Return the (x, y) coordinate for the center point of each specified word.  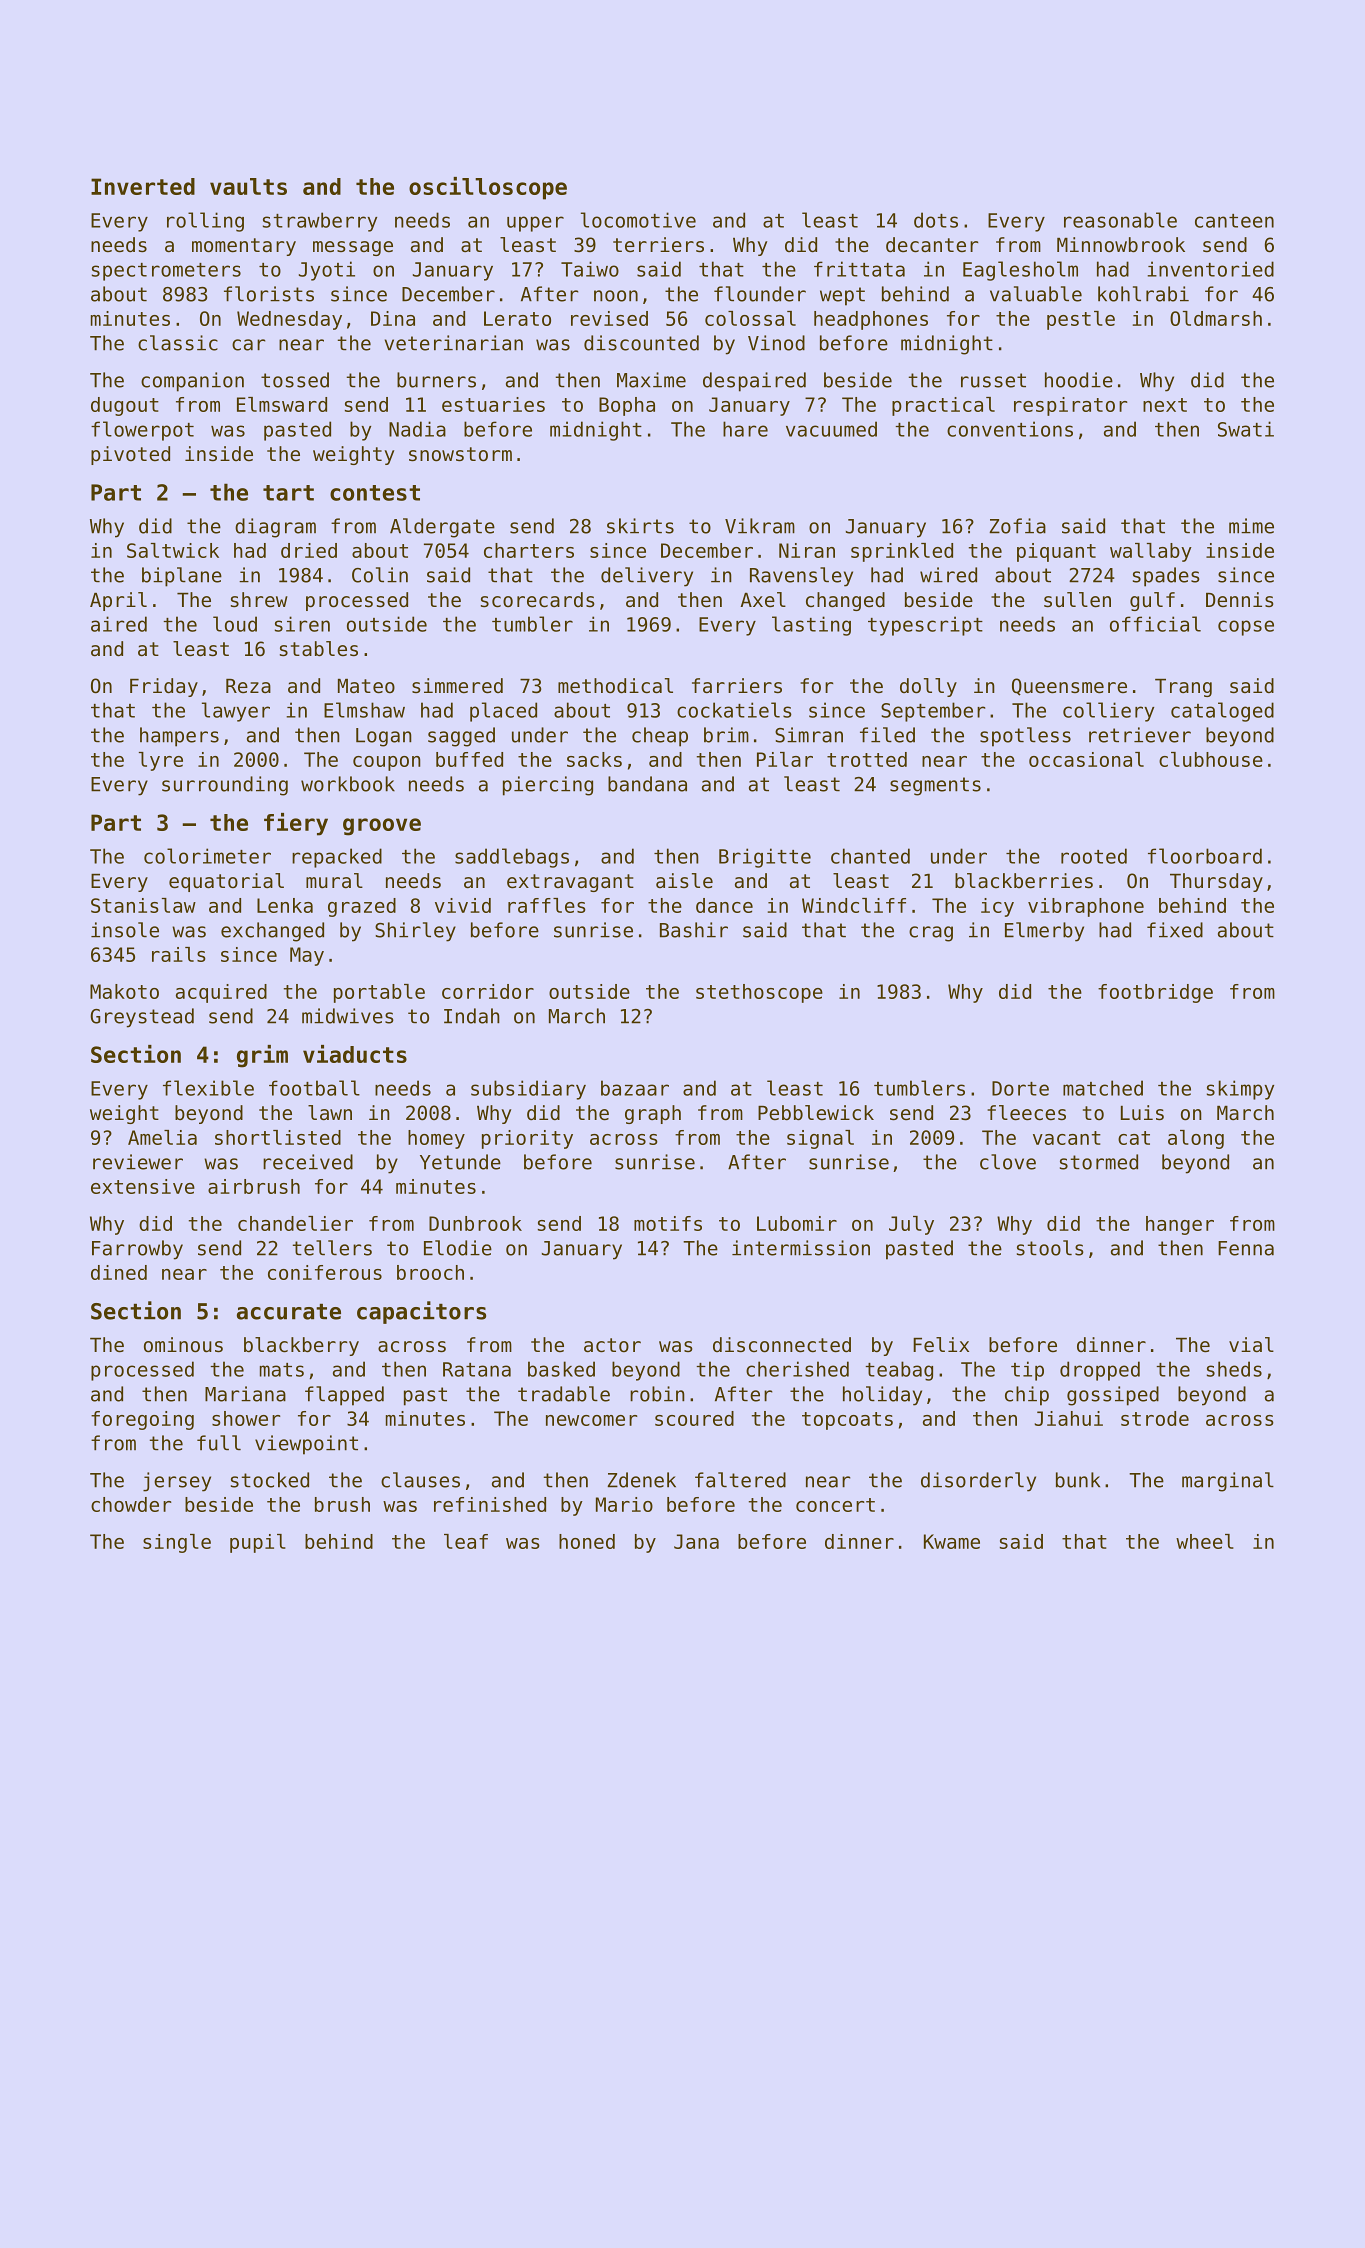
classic (178, 343)
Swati (1246, 429)
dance (724, 905)
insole (125, 930)
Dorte (1020, 1088)
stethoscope (759, 993)
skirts (640, 526)
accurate (289, 1312)
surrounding (225, 786)
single (177, 1543)
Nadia (417, 429)
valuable (1036, 294)
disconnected (782, 1345)
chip (1027, 1396)
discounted (641, 343)
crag (931, 934)
